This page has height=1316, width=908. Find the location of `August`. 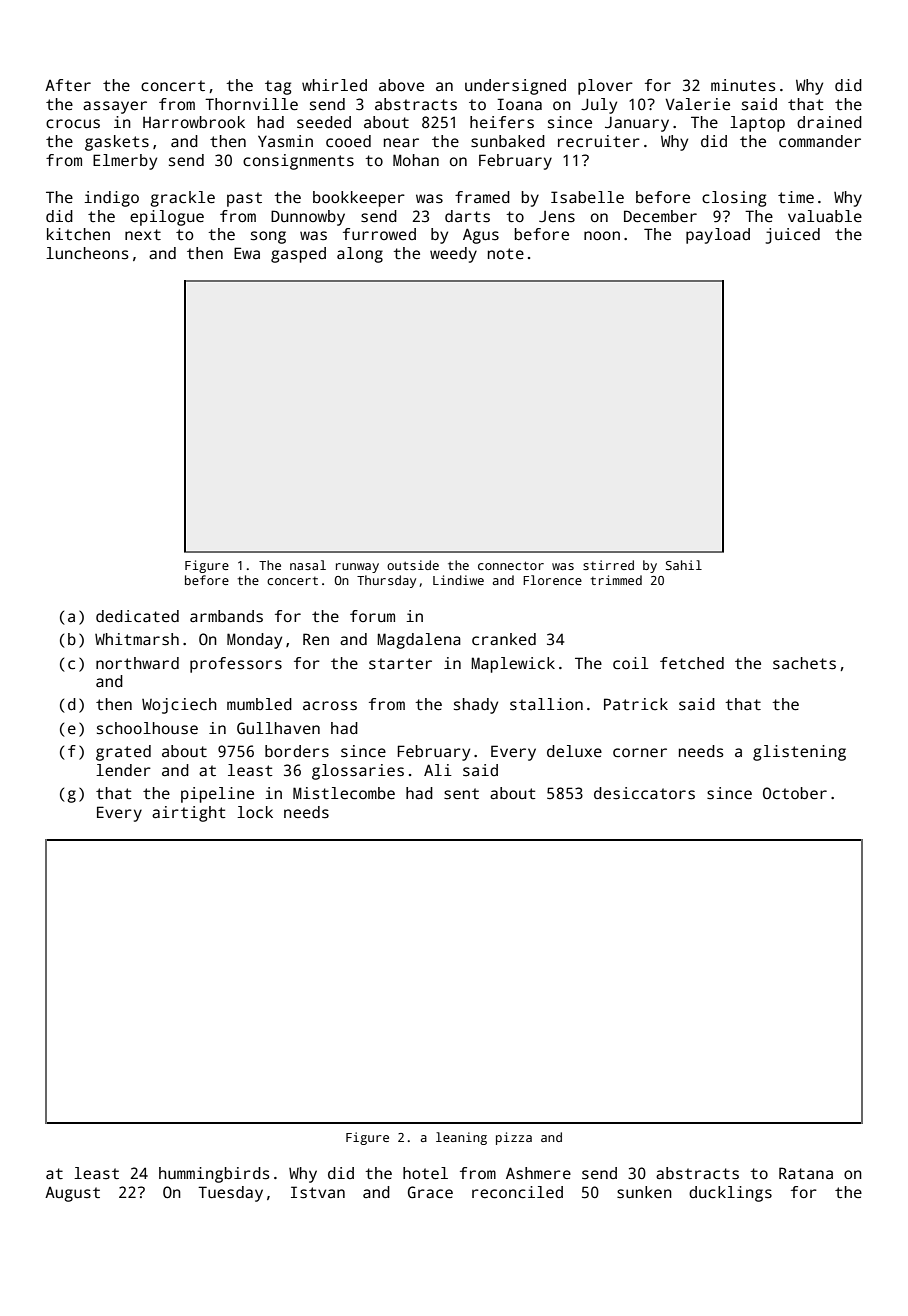

August is located at coordinates (72, 1194).
